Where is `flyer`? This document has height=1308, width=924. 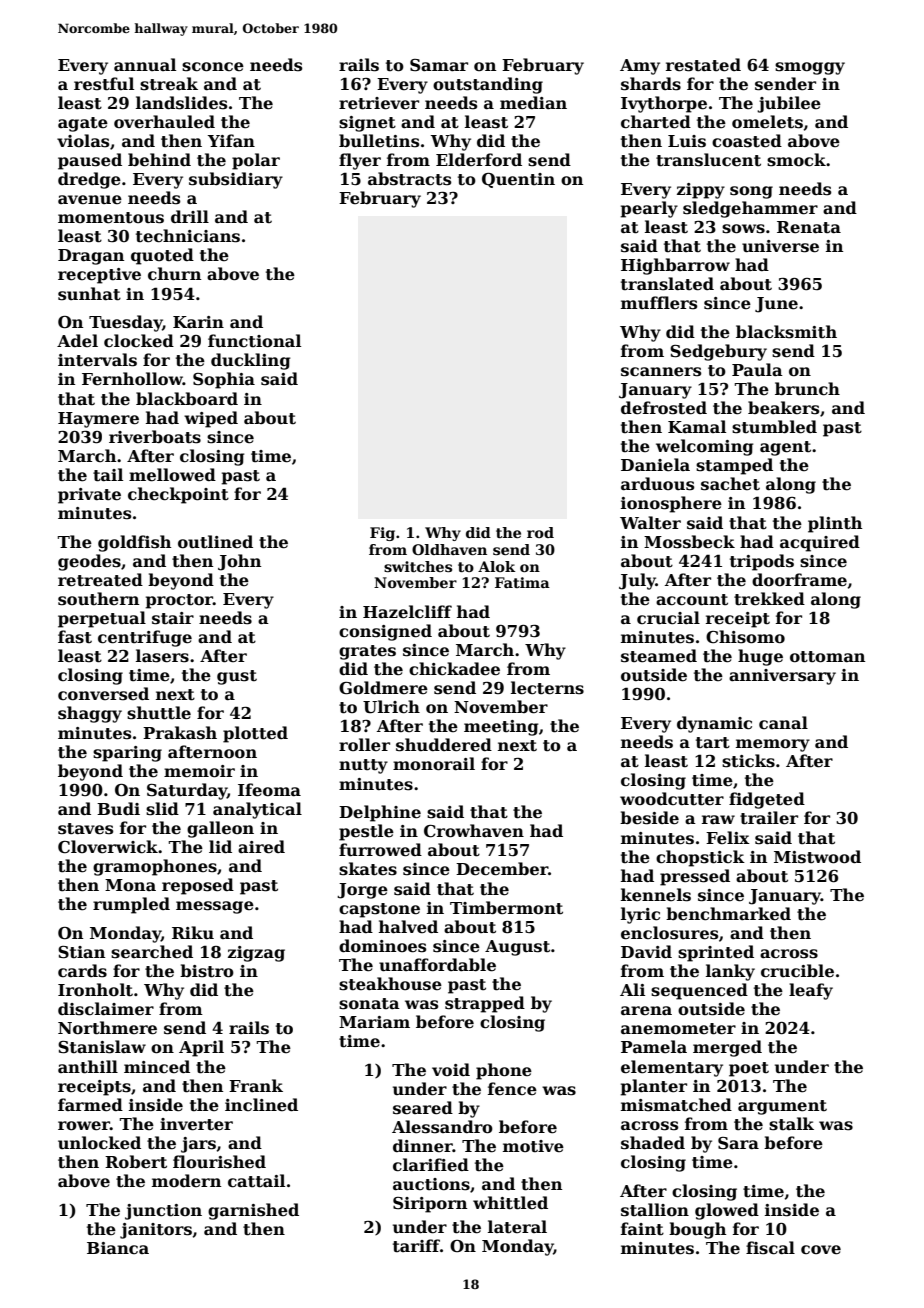 flyer is located at coordinates (360, 161).
